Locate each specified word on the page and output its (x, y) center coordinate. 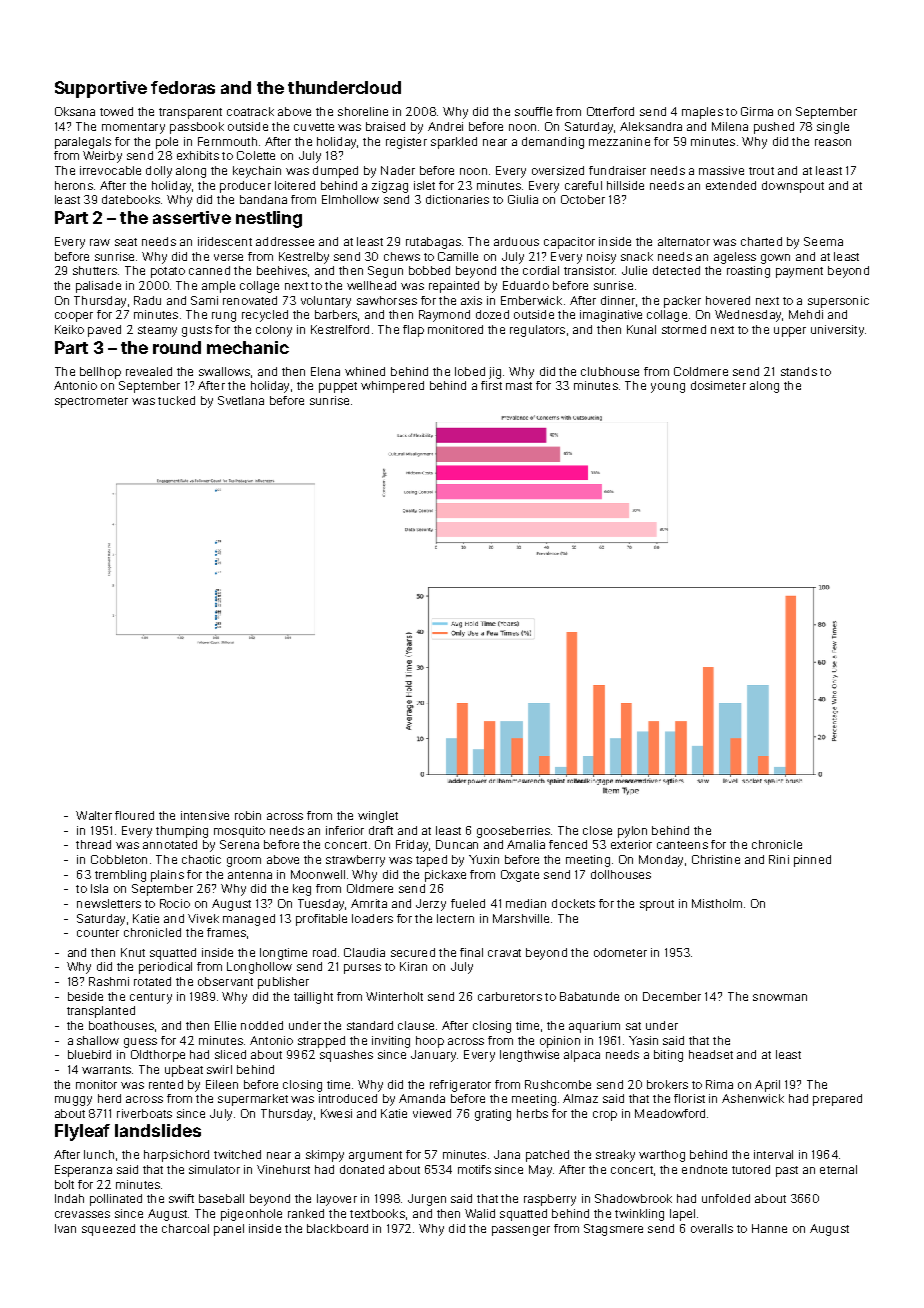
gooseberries (513, 832)
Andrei (445, 126)
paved (104, 331)
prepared (837, 1100)
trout (761, 171)
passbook (197, 128)
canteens (682, 845)
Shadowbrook (633, 1198)
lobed (470, 371)
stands (799, 371)
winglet (378, 817)
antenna (250, 875)
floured (134, 815)
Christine (716, 859)
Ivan (65, 1228)
